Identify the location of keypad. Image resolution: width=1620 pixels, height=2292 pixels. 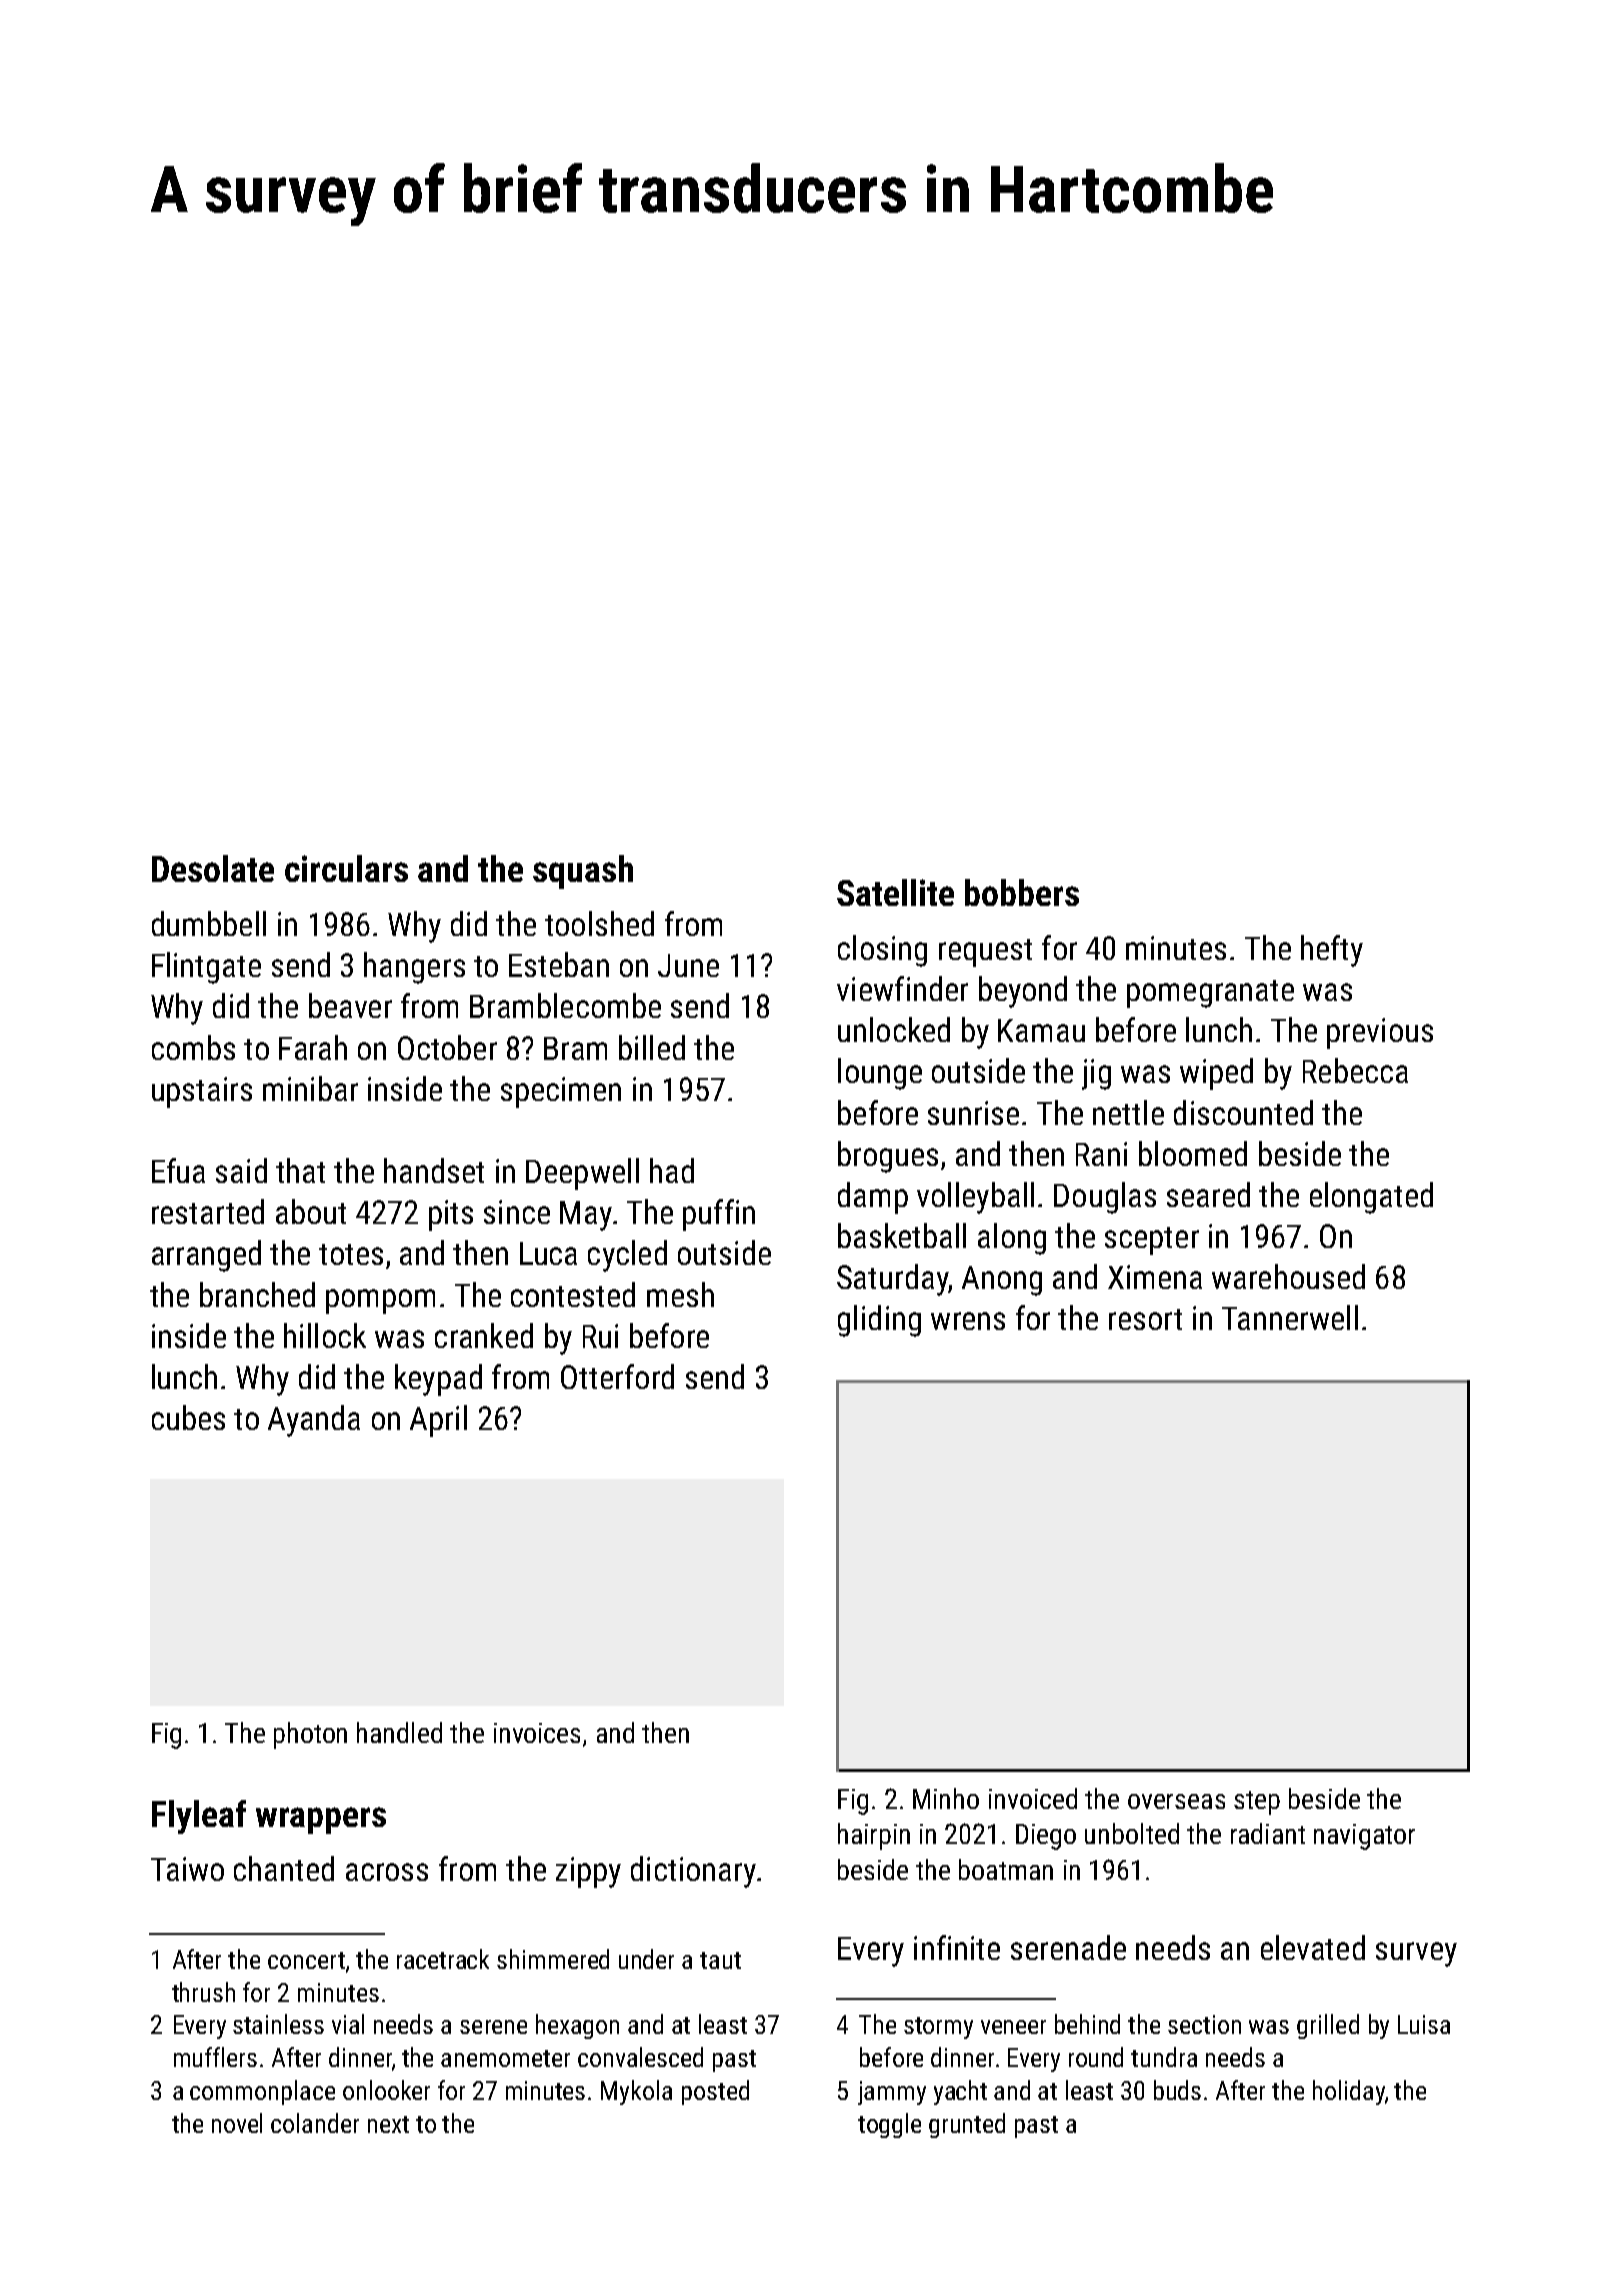
(438, 1380).
